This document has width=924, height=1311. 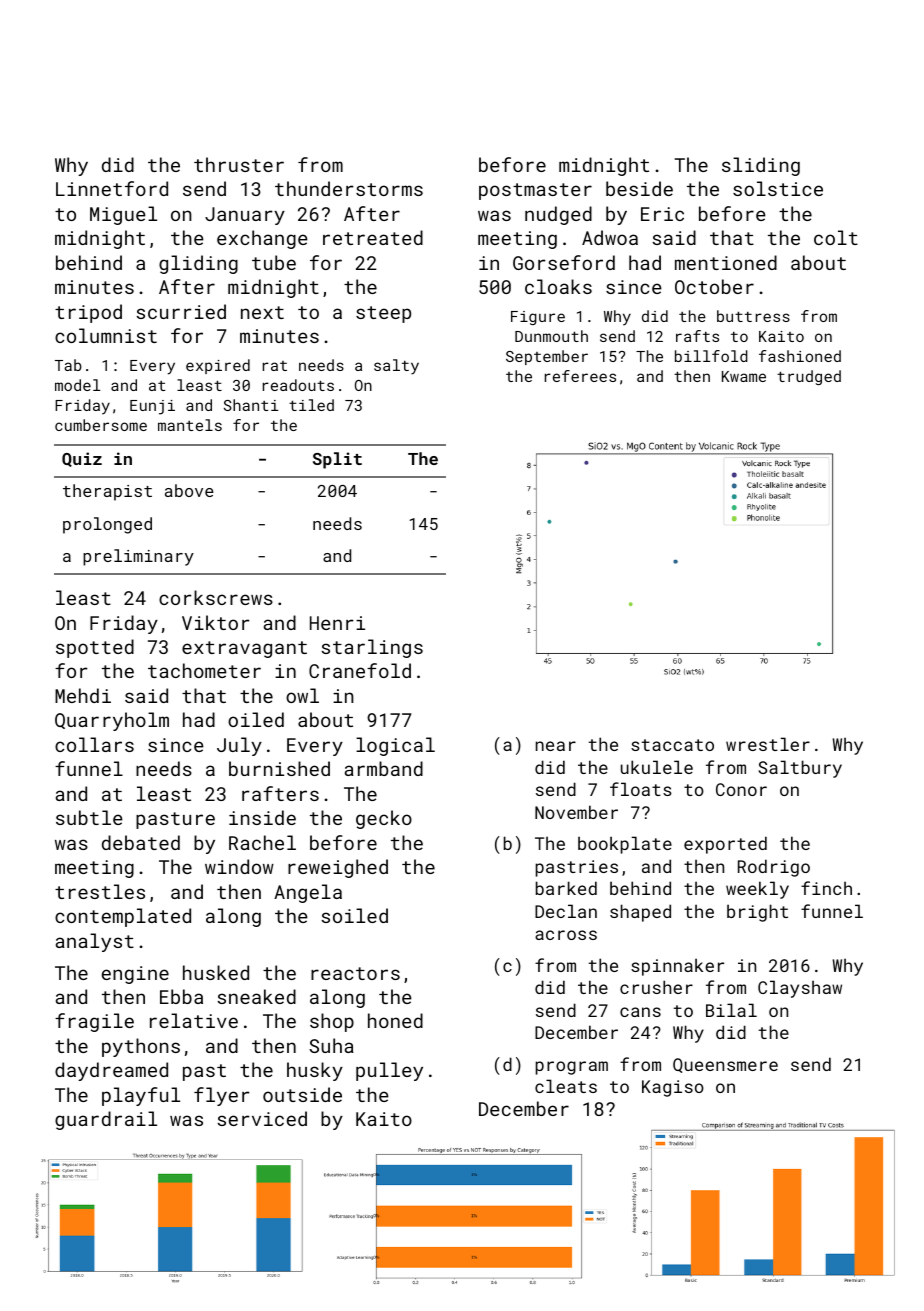 What do you see at coordinates (725, 1065) in the document?
I see `Queensmere` at bounding box center [725, 1065].
